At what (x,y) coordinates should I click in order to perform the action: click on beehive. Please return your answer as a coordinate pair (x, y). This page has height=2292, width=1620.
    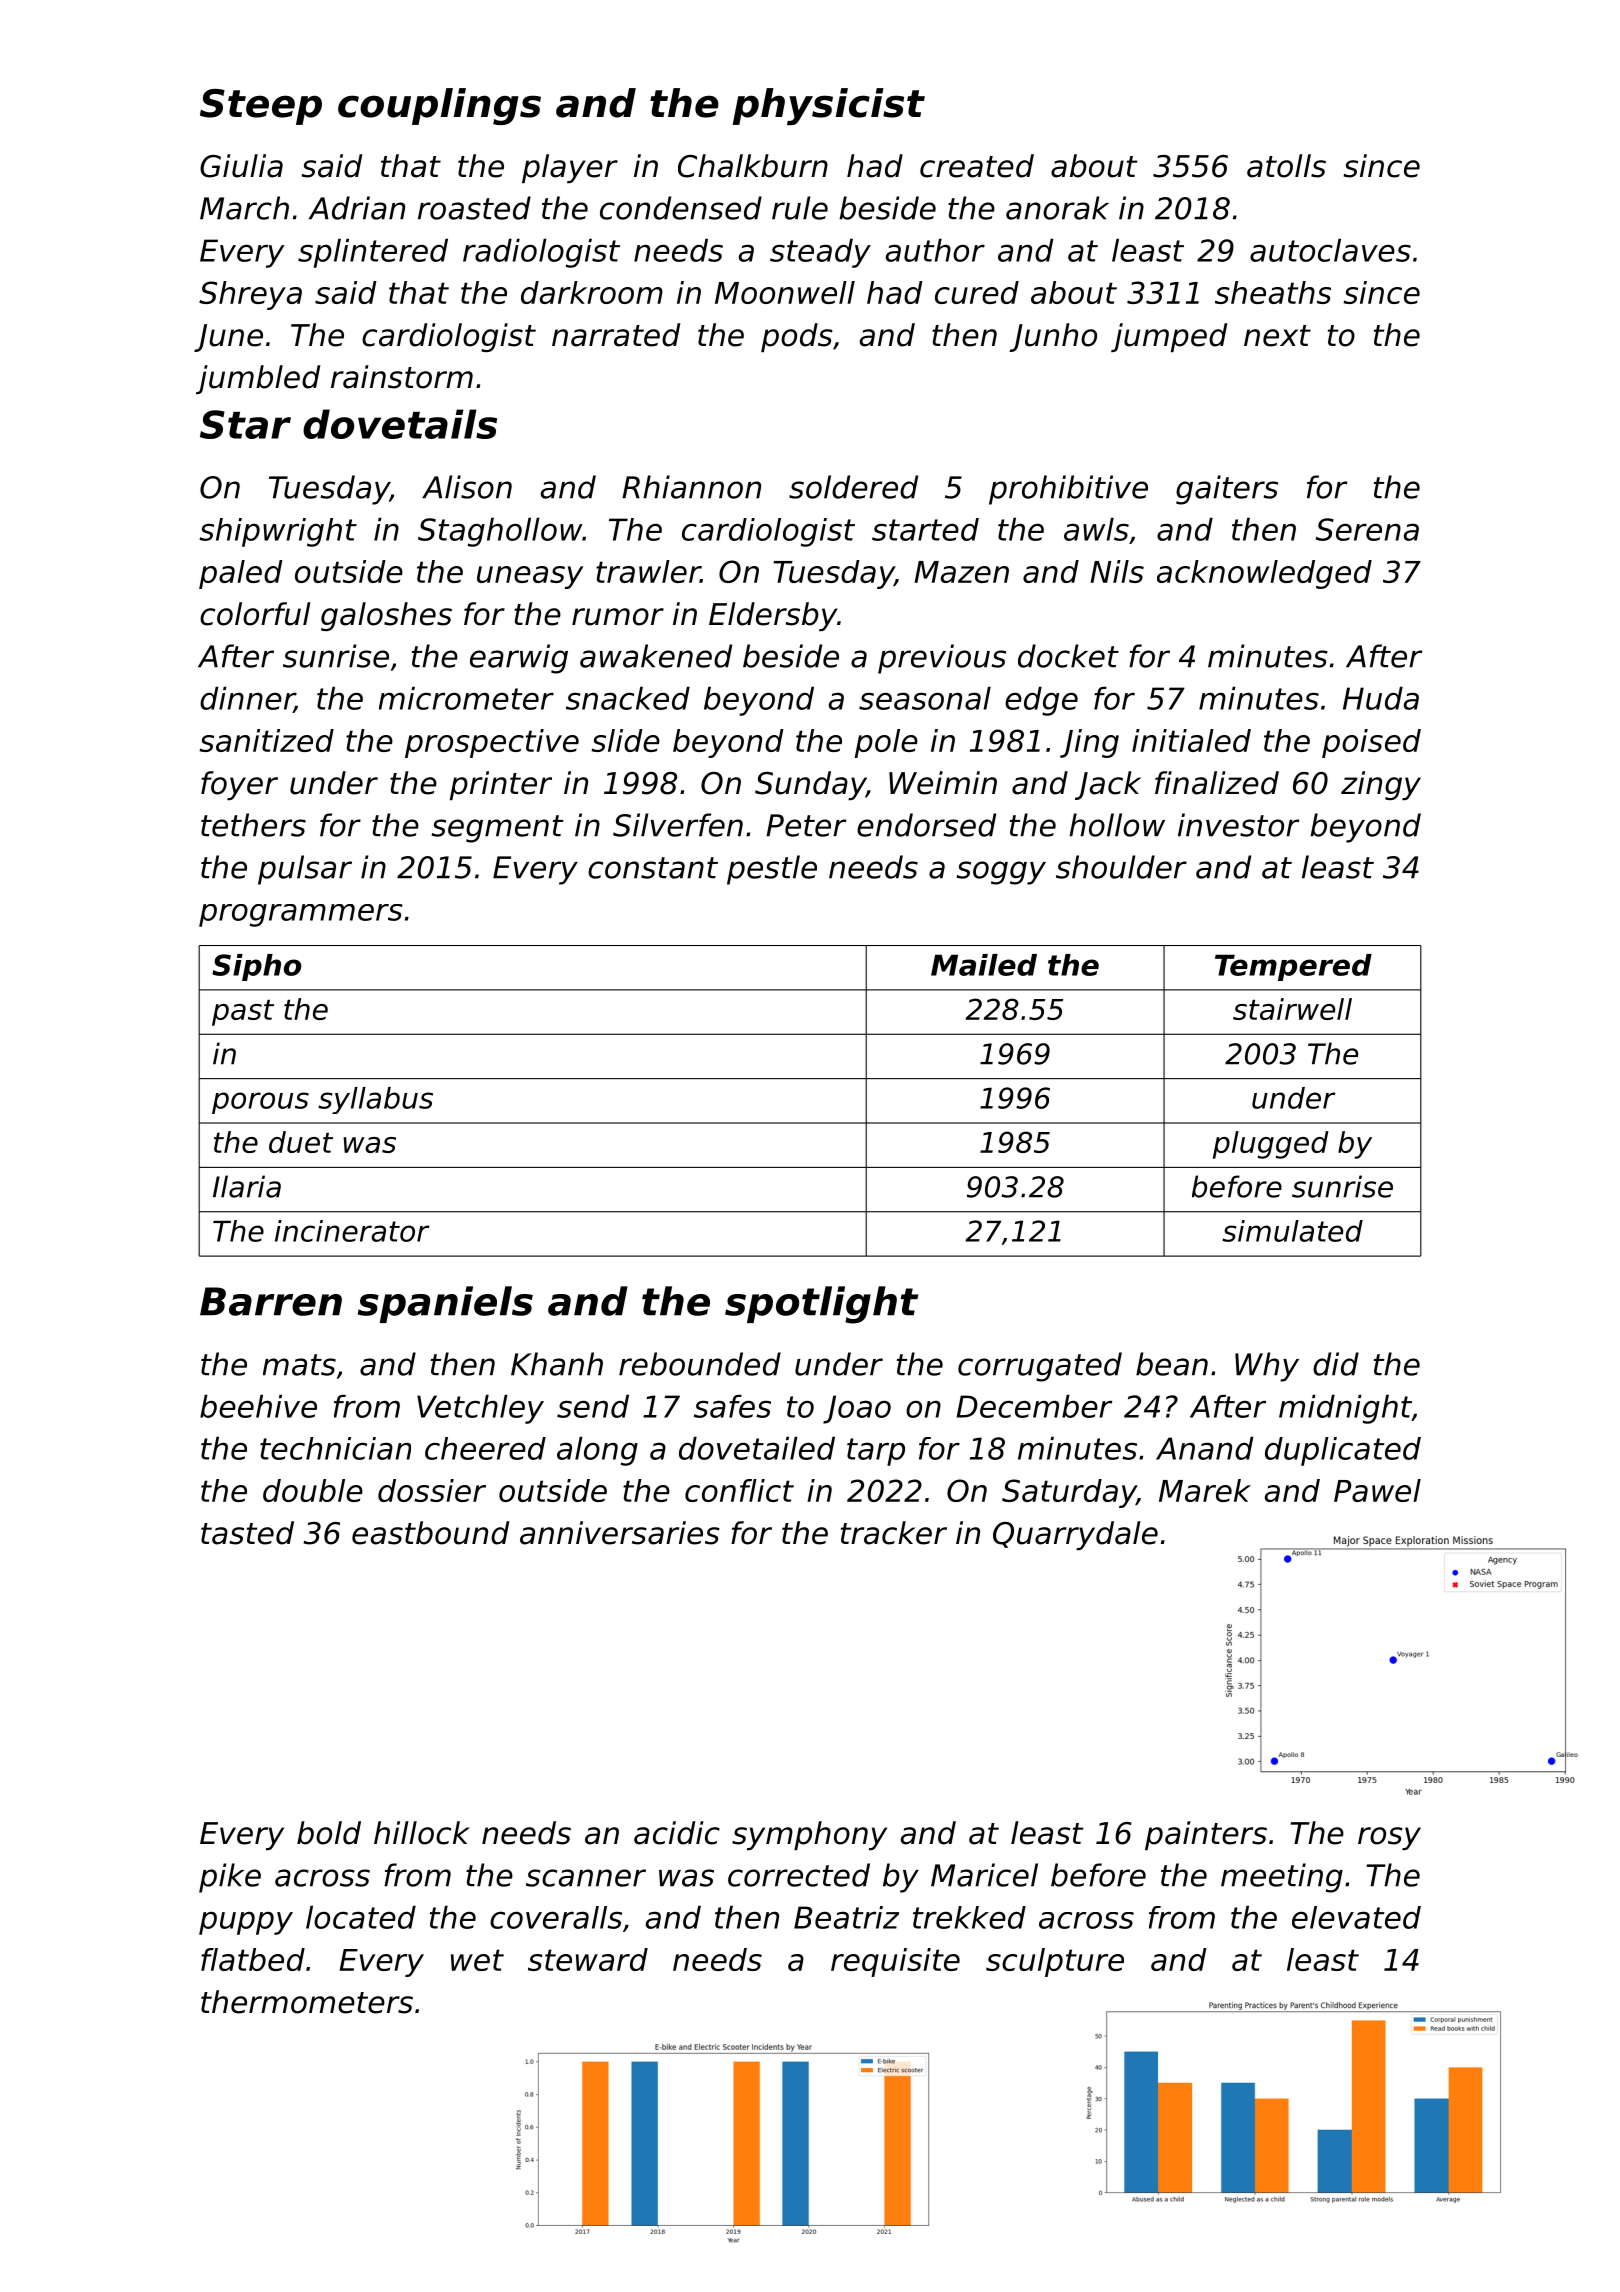
    Looking at the image, I should click on (258, 1406).
